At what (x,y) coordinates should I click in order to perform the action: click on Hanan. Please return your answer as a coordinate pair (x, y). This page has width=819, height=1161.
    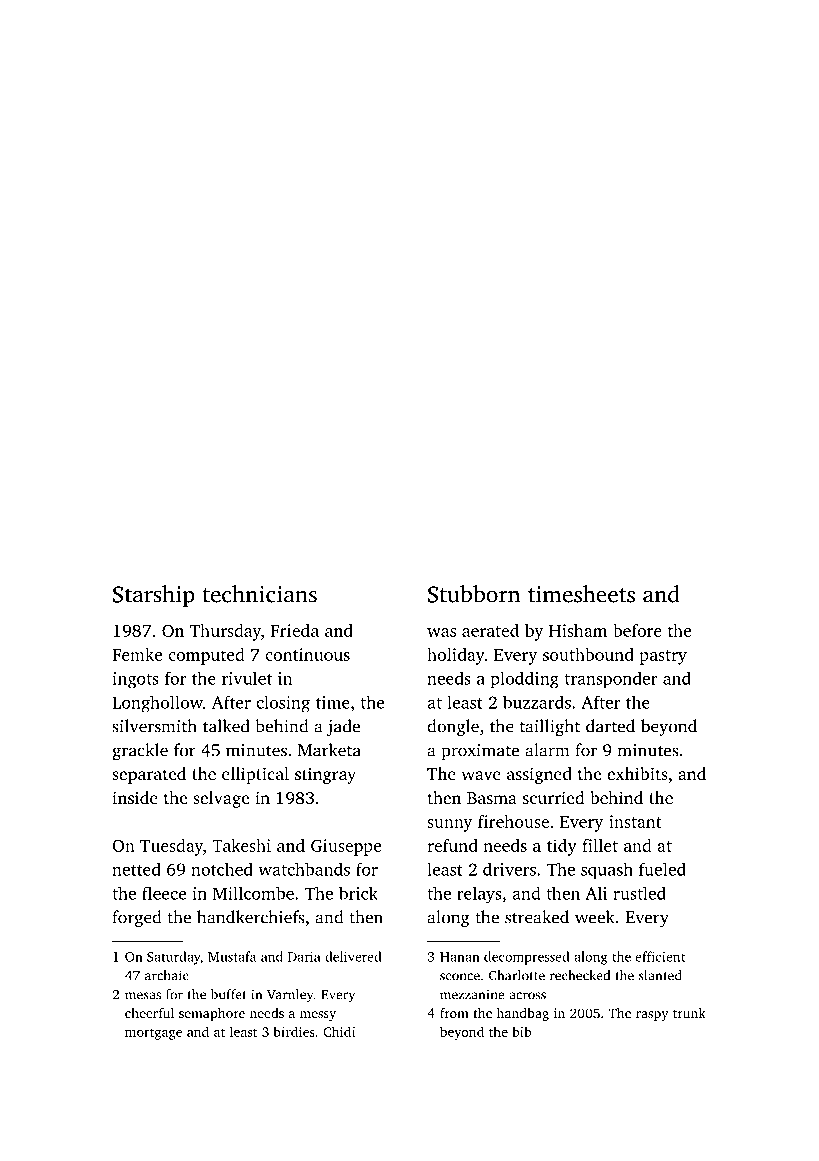
    Looking at the image, I should click on (460, 957).
